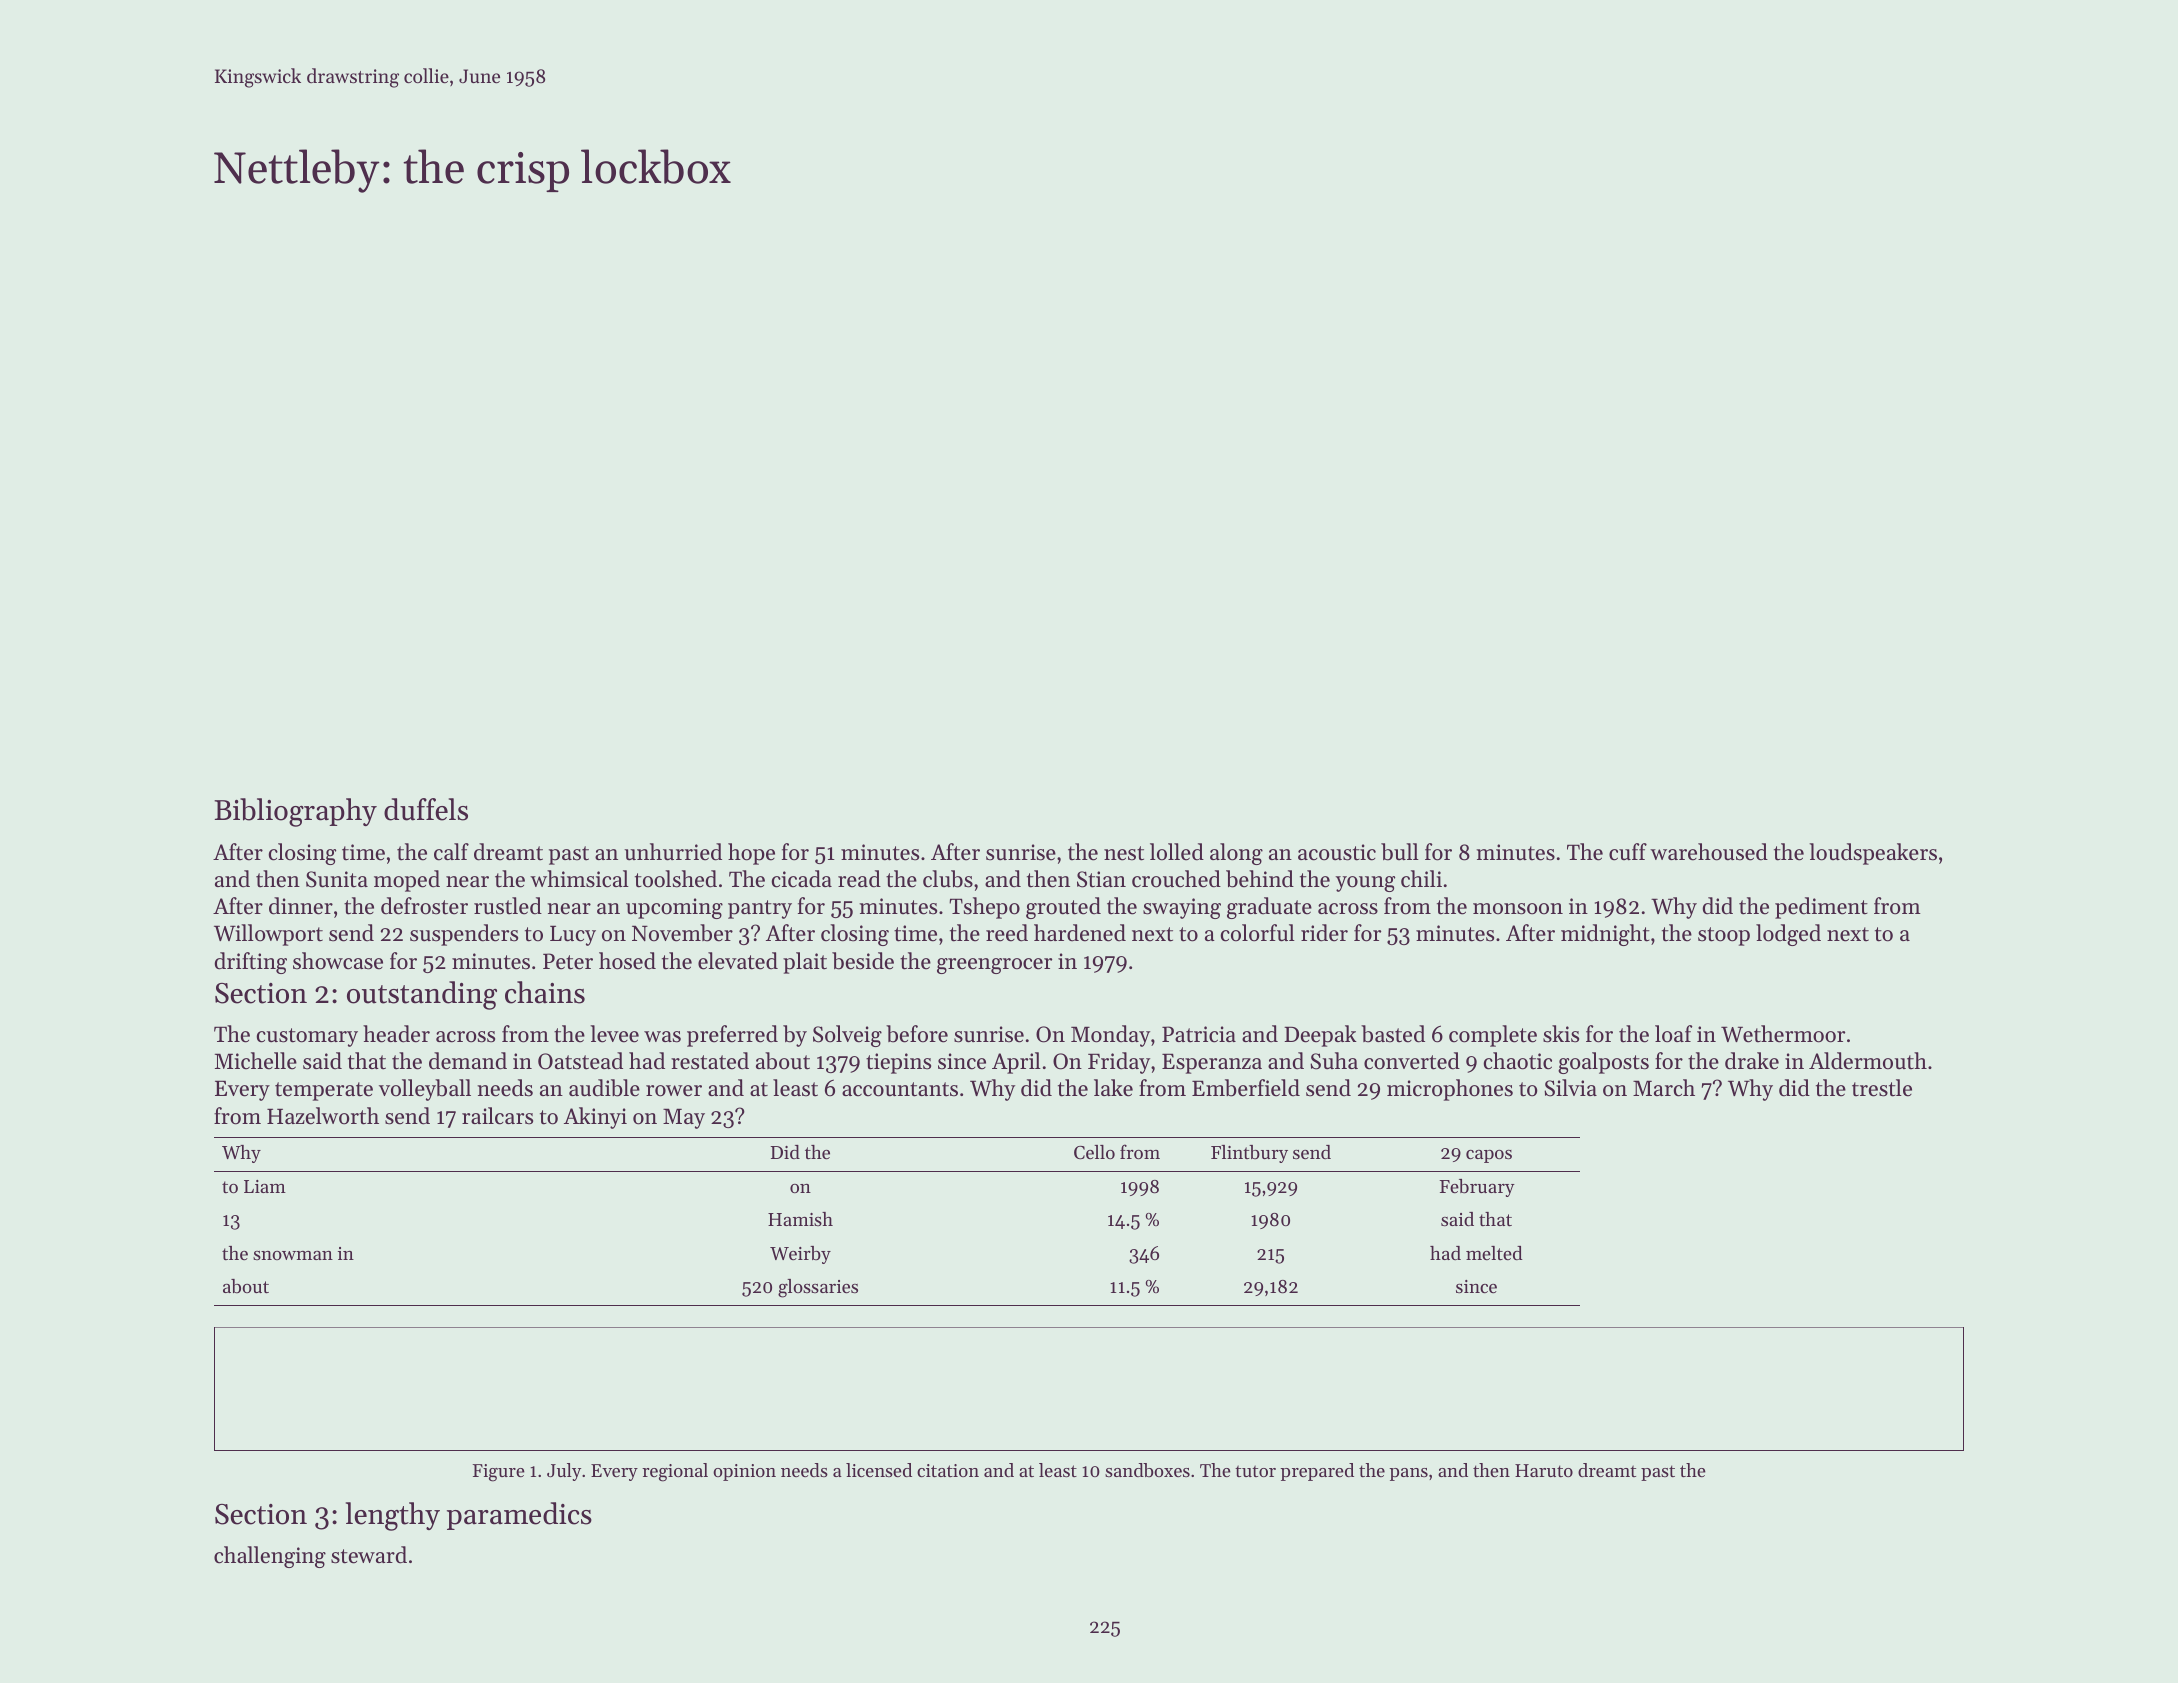 The height and width of the screenshot is (1683, 2178). What do you see at coordinates (1124, 853) in the screenshot?
I see `nest` at bounding box center [1124, 853].
